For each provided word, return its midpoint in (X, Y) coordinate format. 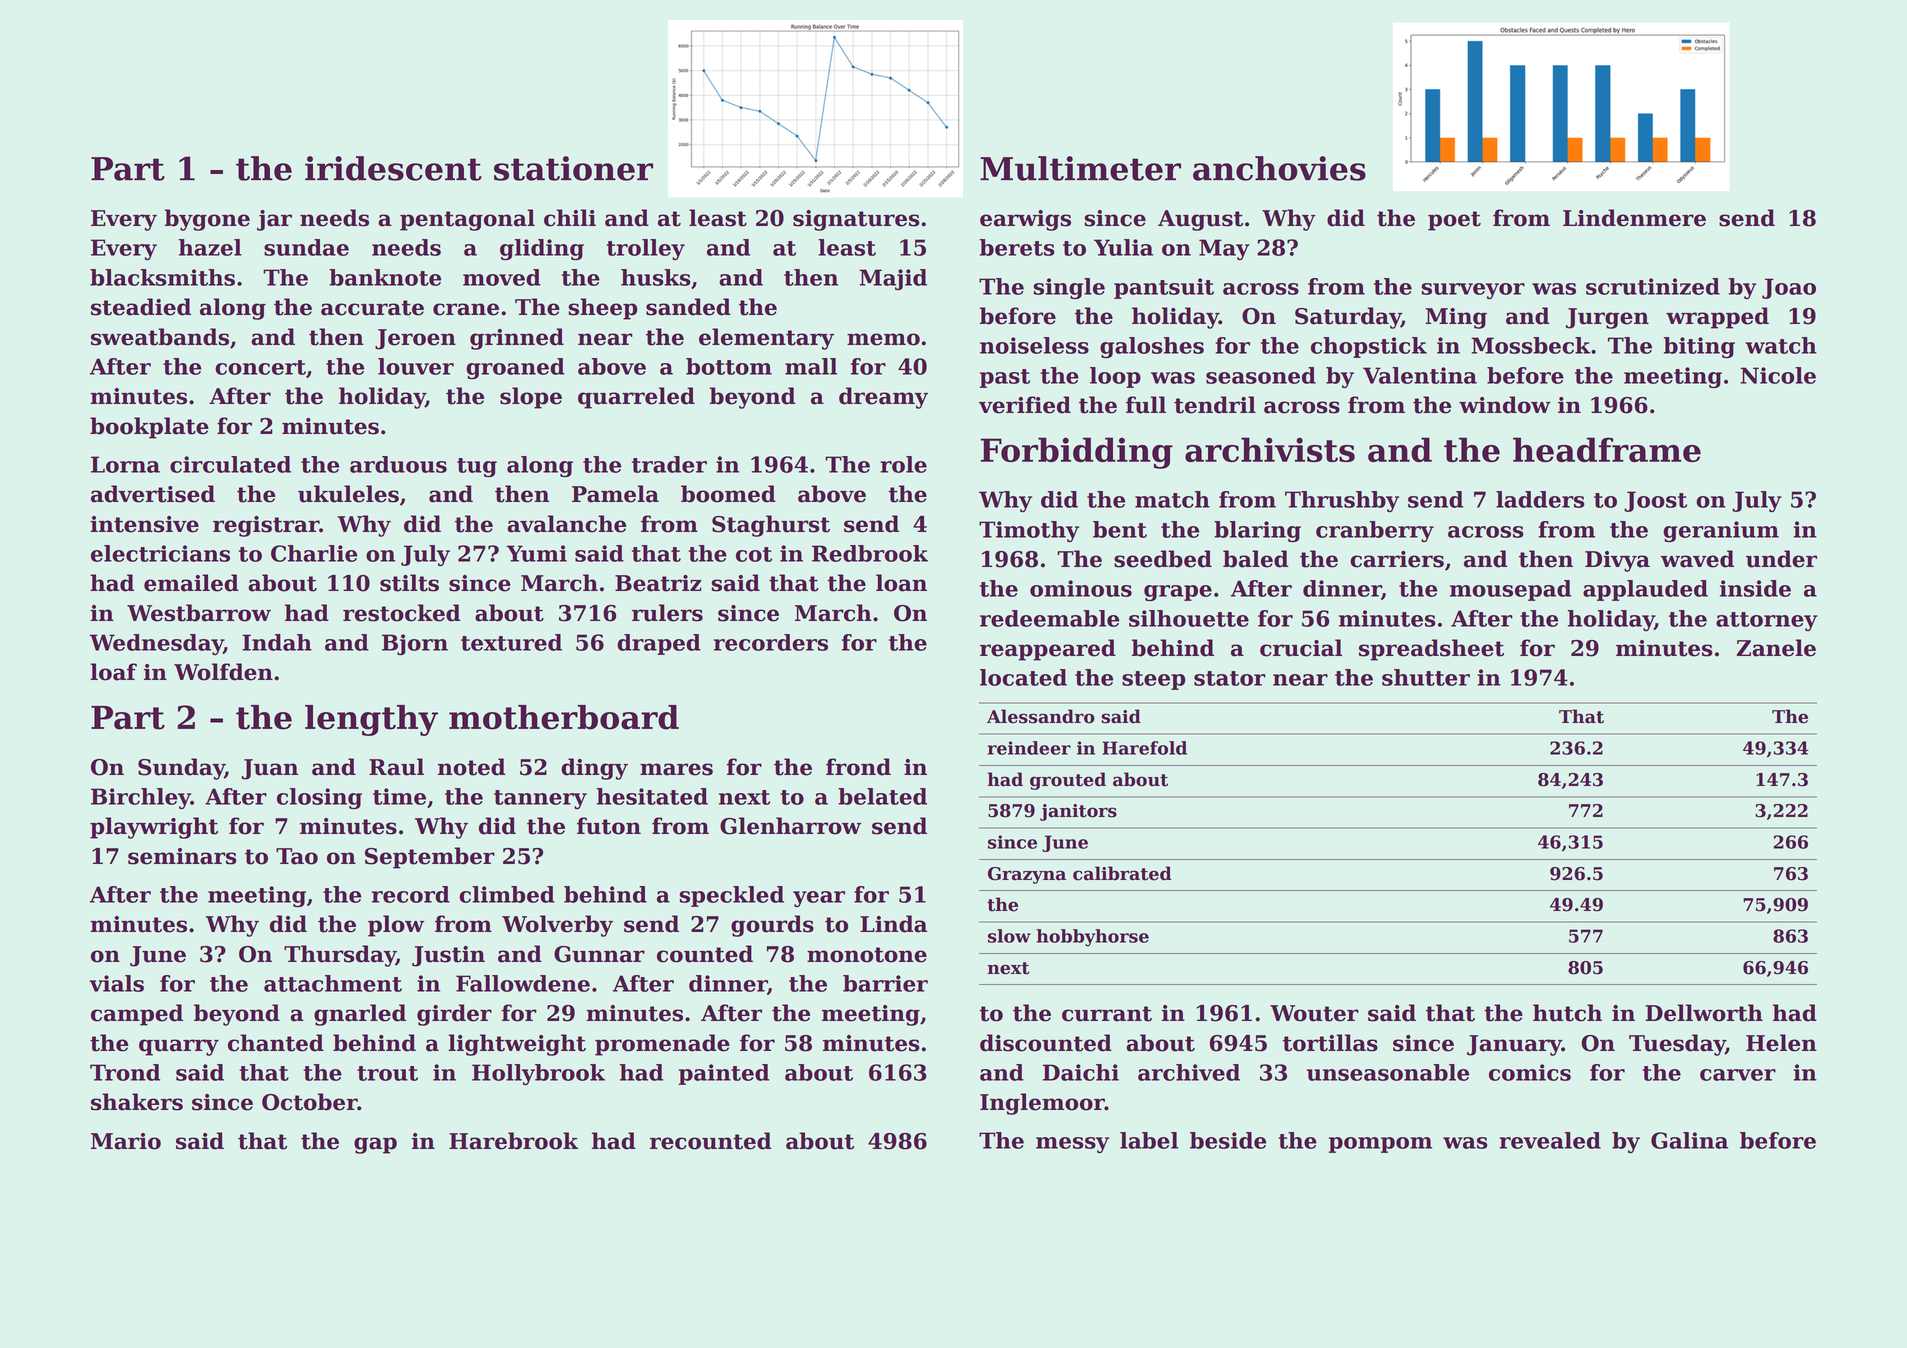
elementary (766, 339)
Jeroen (415, 339)
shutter (1426, 677)
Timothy (1029, 531)
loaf (113, 672)
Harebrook (513, 1141)
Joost (1655, 501)
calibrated (1122, 873)
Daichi (1081, 1072)
